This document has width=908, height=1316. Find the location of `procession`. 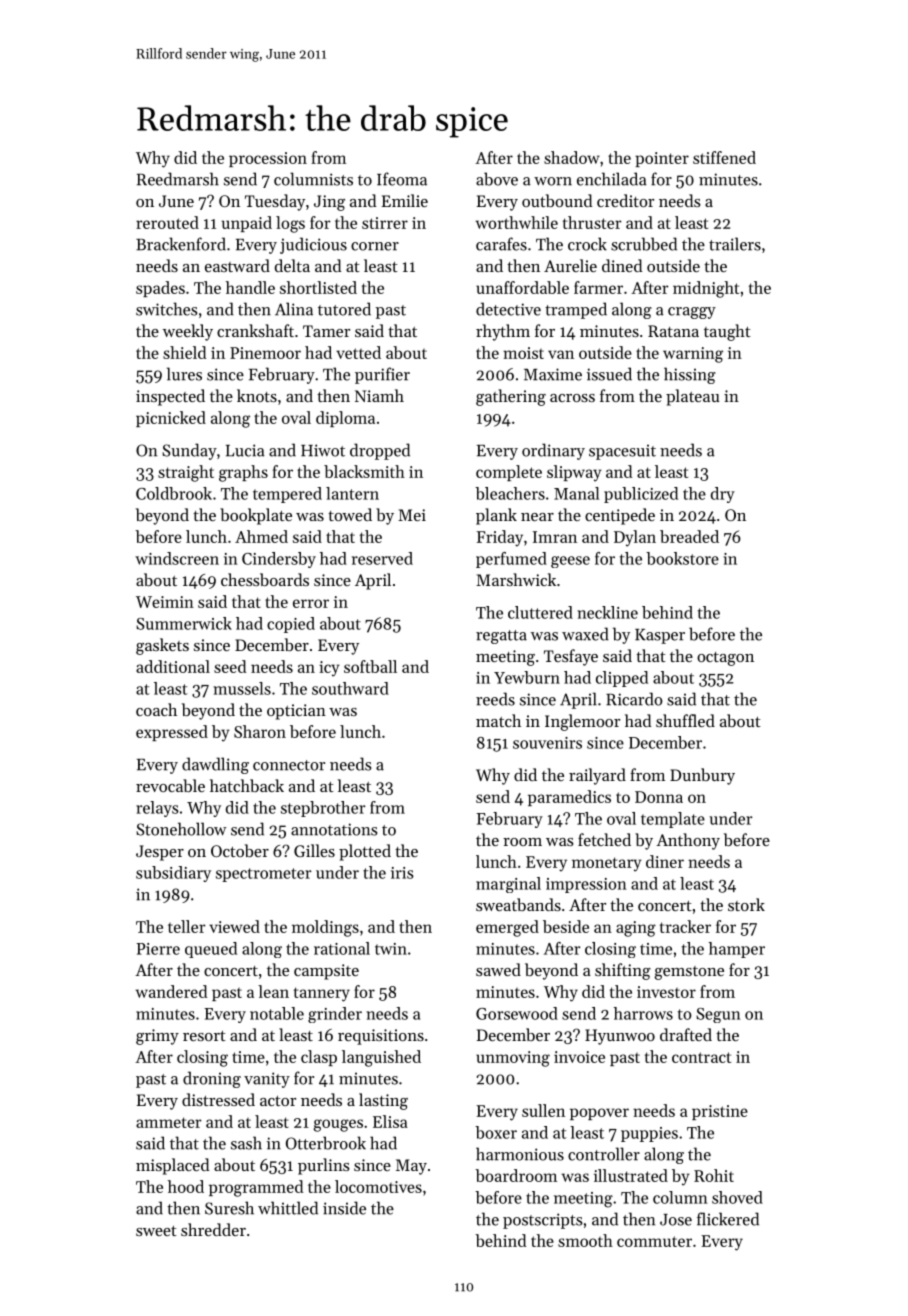

procession is located at coordinates (268, 159).
